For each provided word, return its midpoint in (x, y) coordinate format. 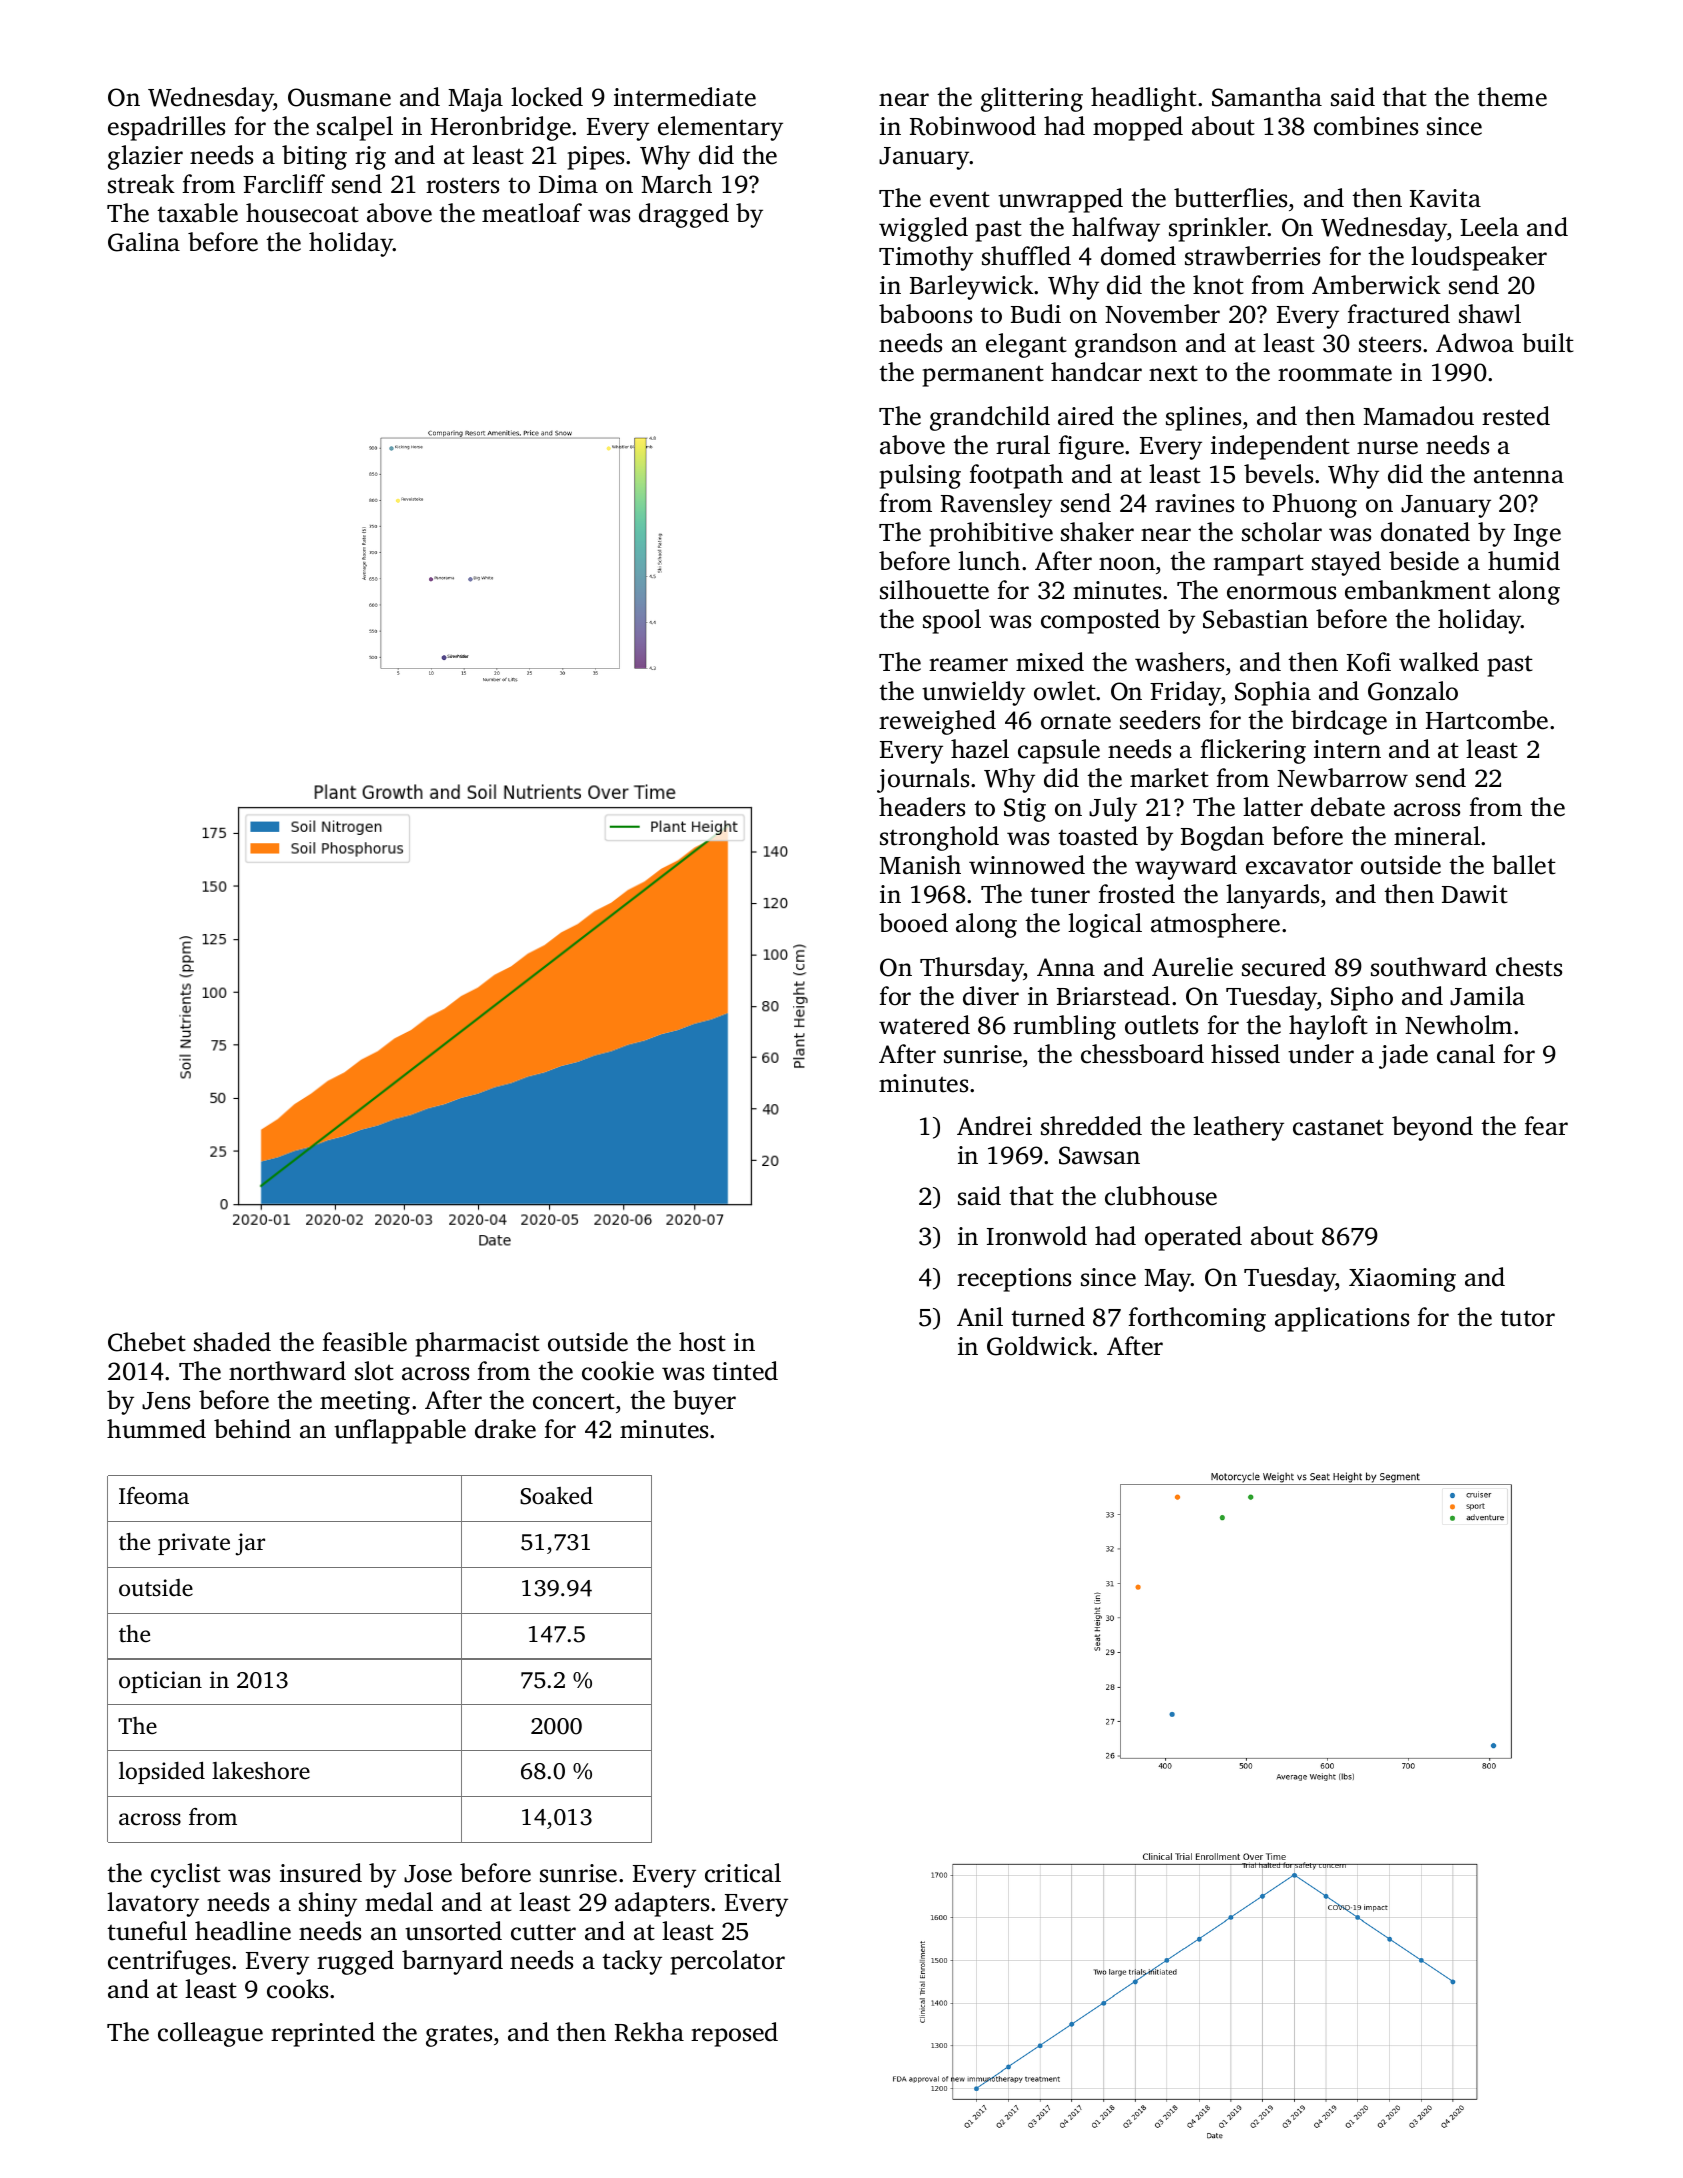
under (1321, 1054)
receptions (1014, 1280)
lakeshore (261, 1771)
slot (374, 1371)
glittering (1032, 99)
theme (1512, 97)
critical (743, 1873)
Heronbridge (501, 128)
